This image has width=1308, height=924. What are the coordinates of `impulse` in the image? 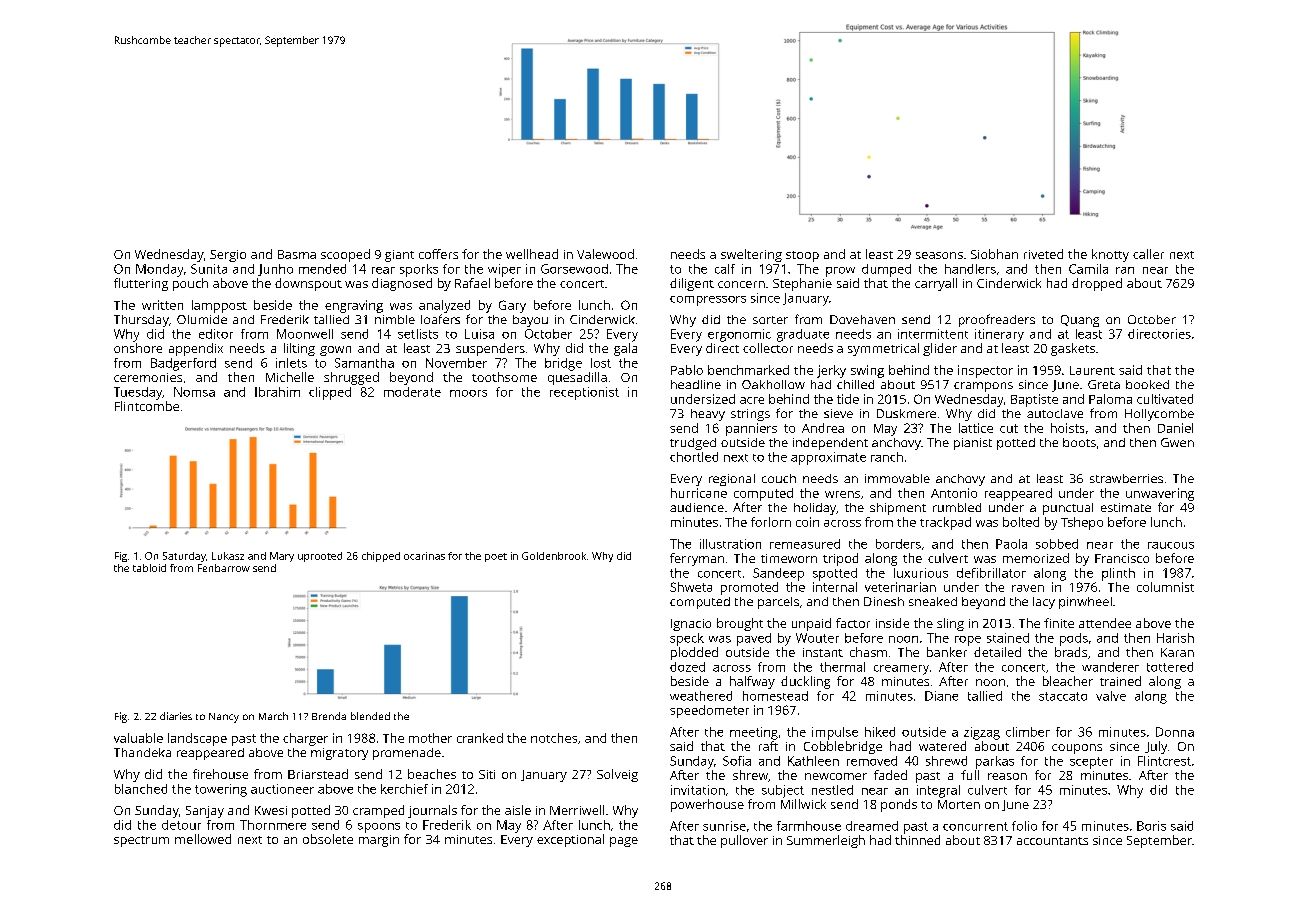 It's located at (835, 733).
